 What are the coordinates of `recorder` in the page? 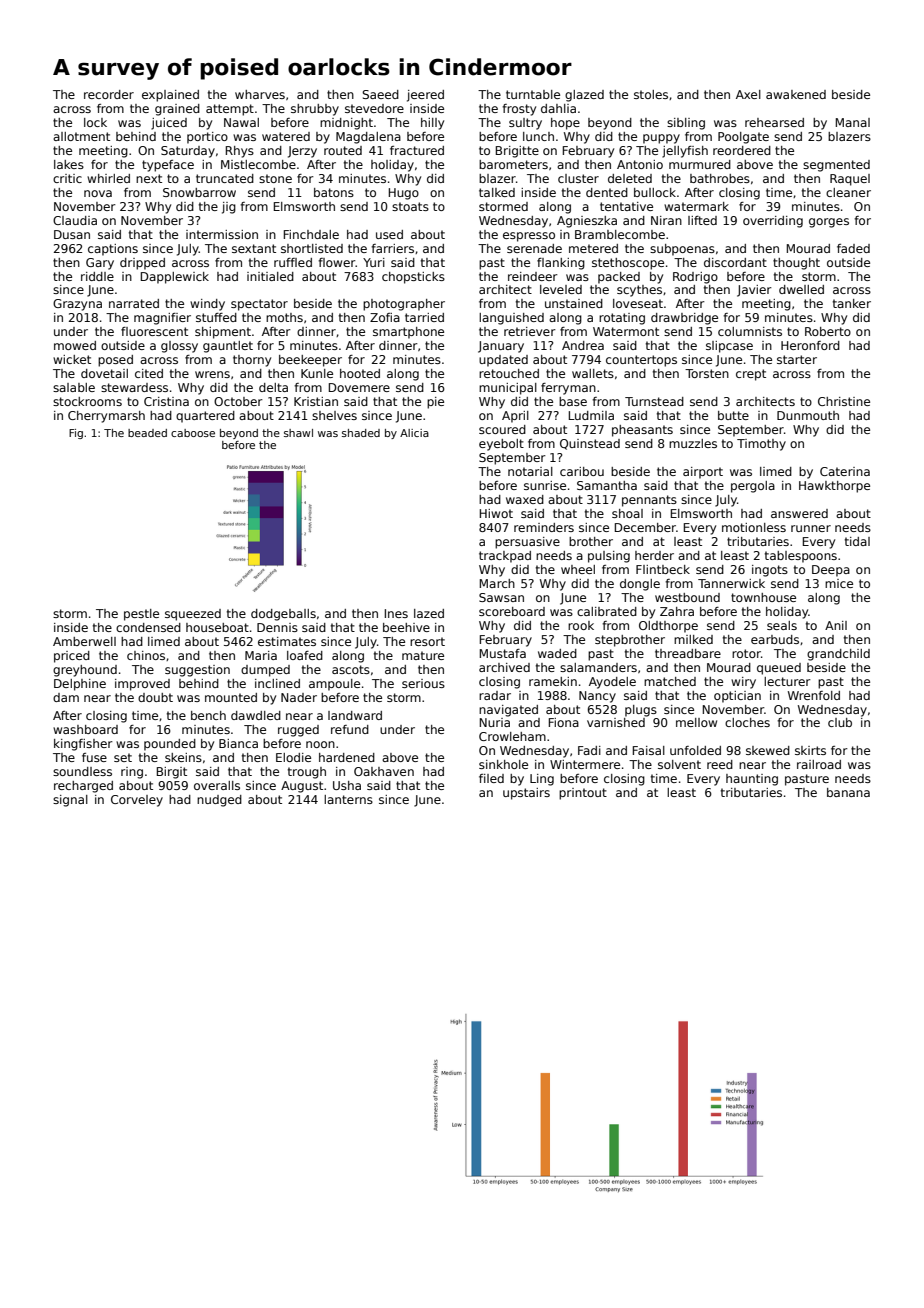 It's located at (109, 94).
